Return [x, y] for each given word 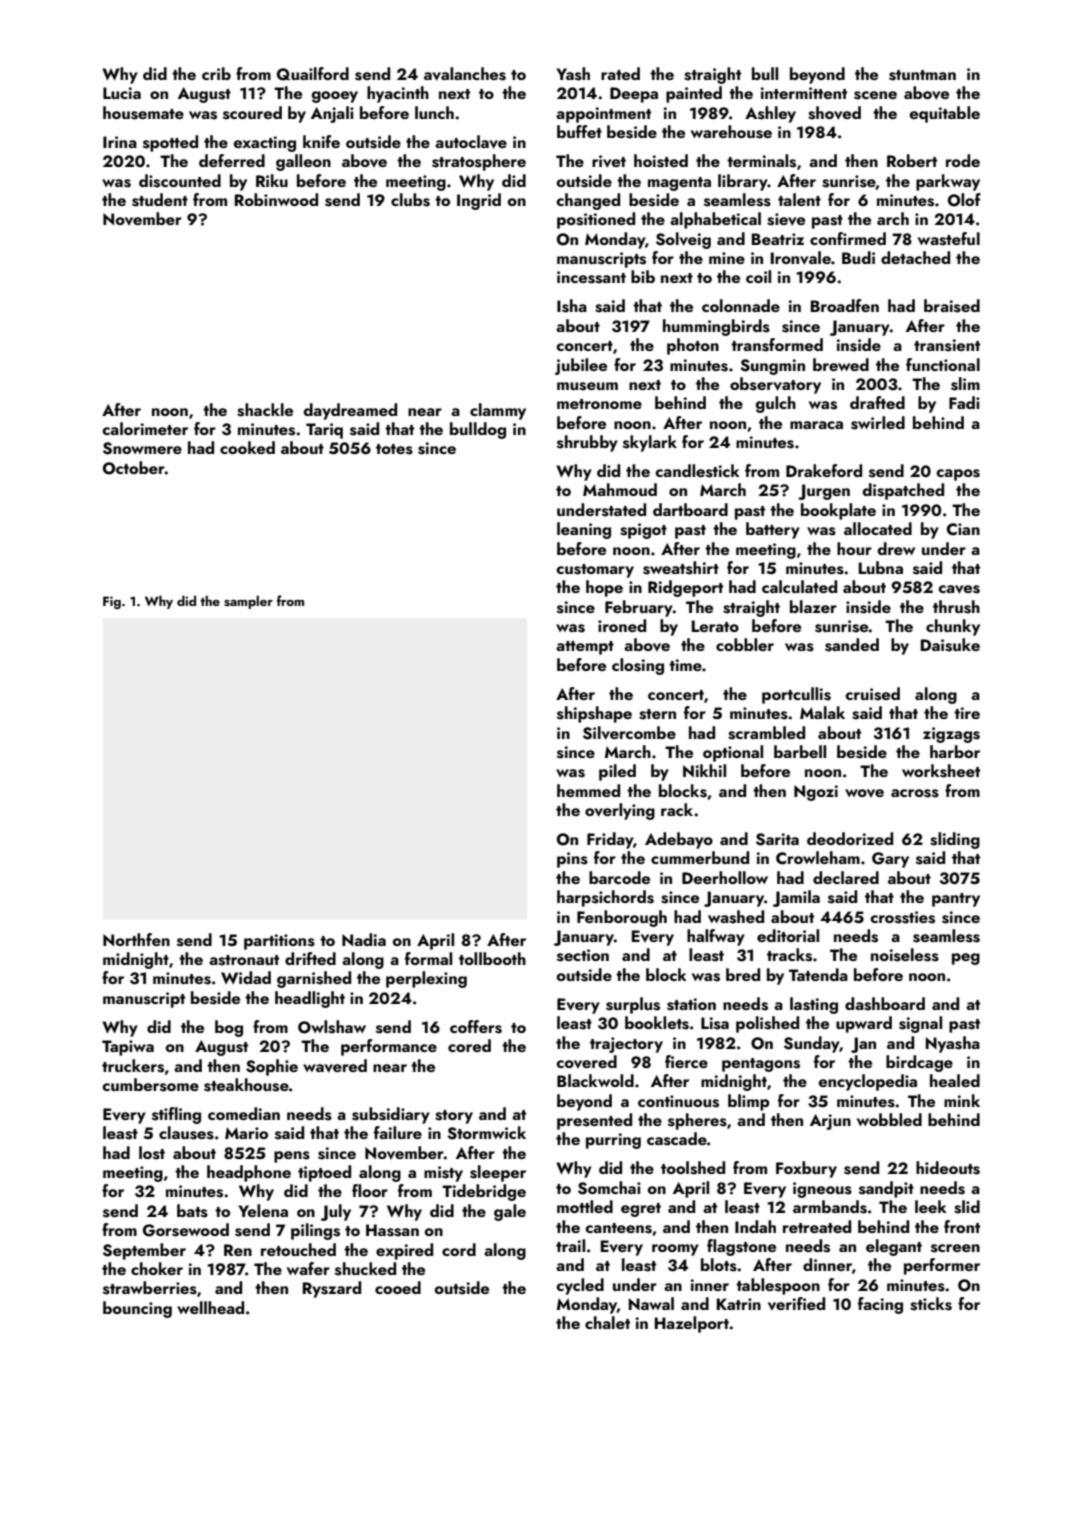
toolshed [693, 1168]
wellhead [210, 1307]
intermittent [804, 93]
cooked [247, 447]
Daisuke [950, 645]
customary [595, 571]
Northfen [136, 939]
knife [321, 141]
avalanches [465, 74]
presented [594, 1121]
